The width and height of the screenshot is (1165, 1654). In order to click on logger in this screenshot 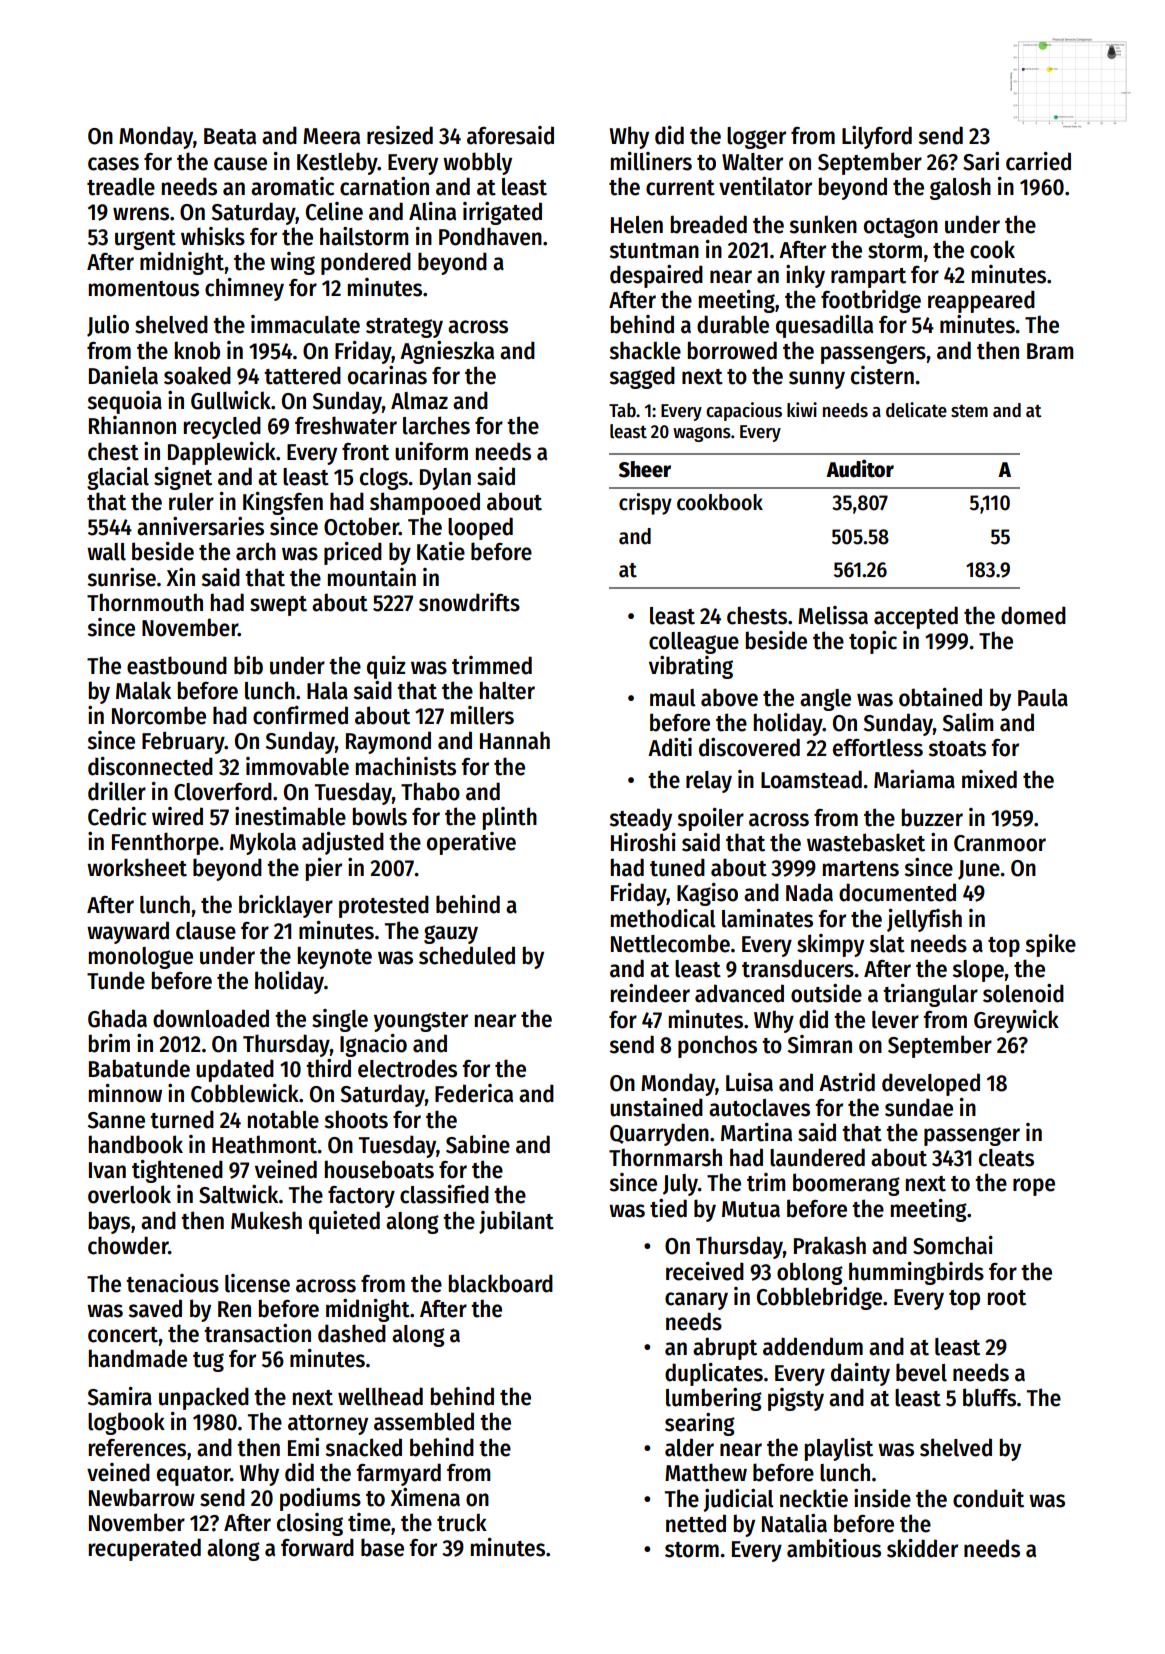, I will do `click(756, 138)`.
